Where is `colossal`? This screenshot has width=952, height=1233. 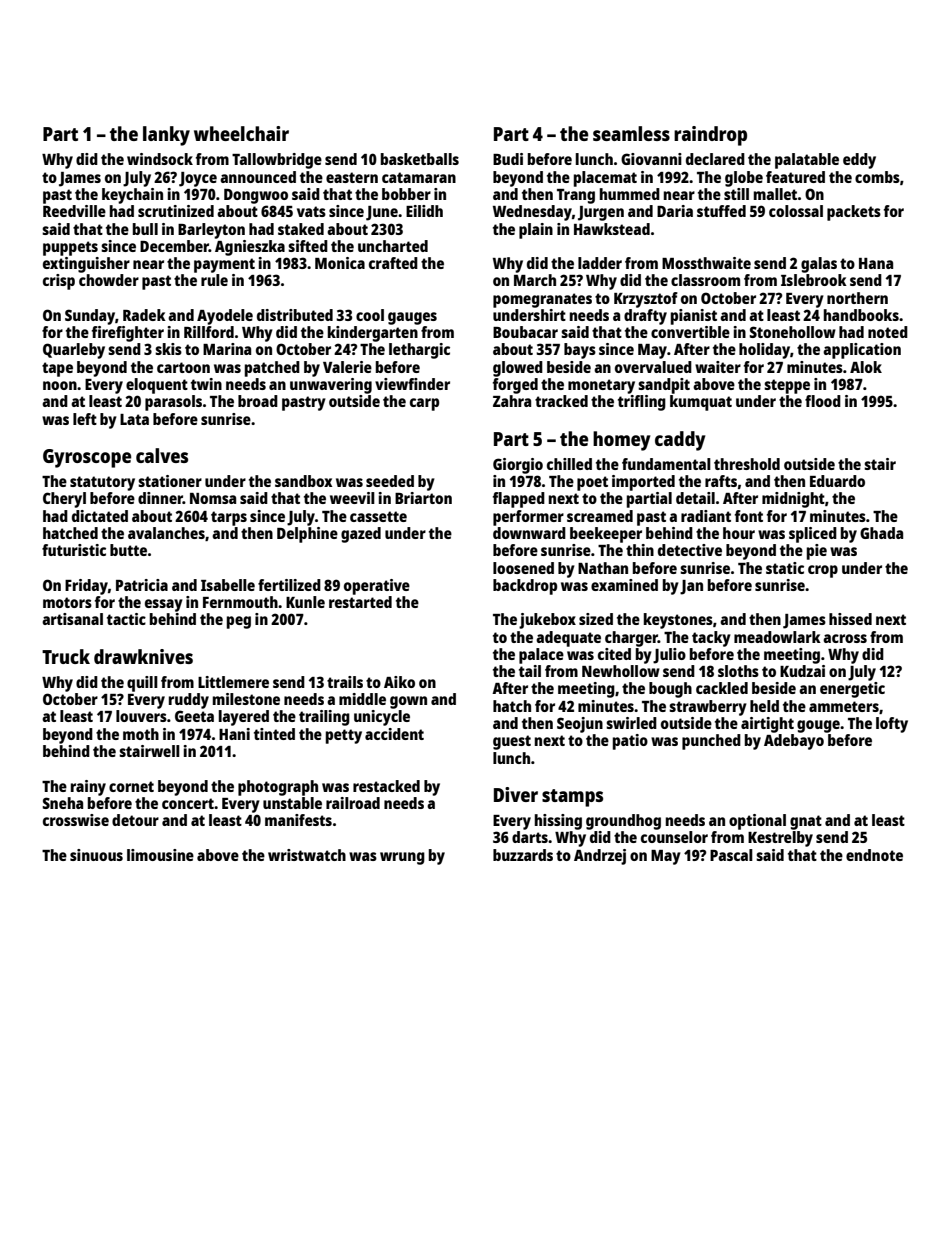 colossal is located at coordinates (796, 211).
